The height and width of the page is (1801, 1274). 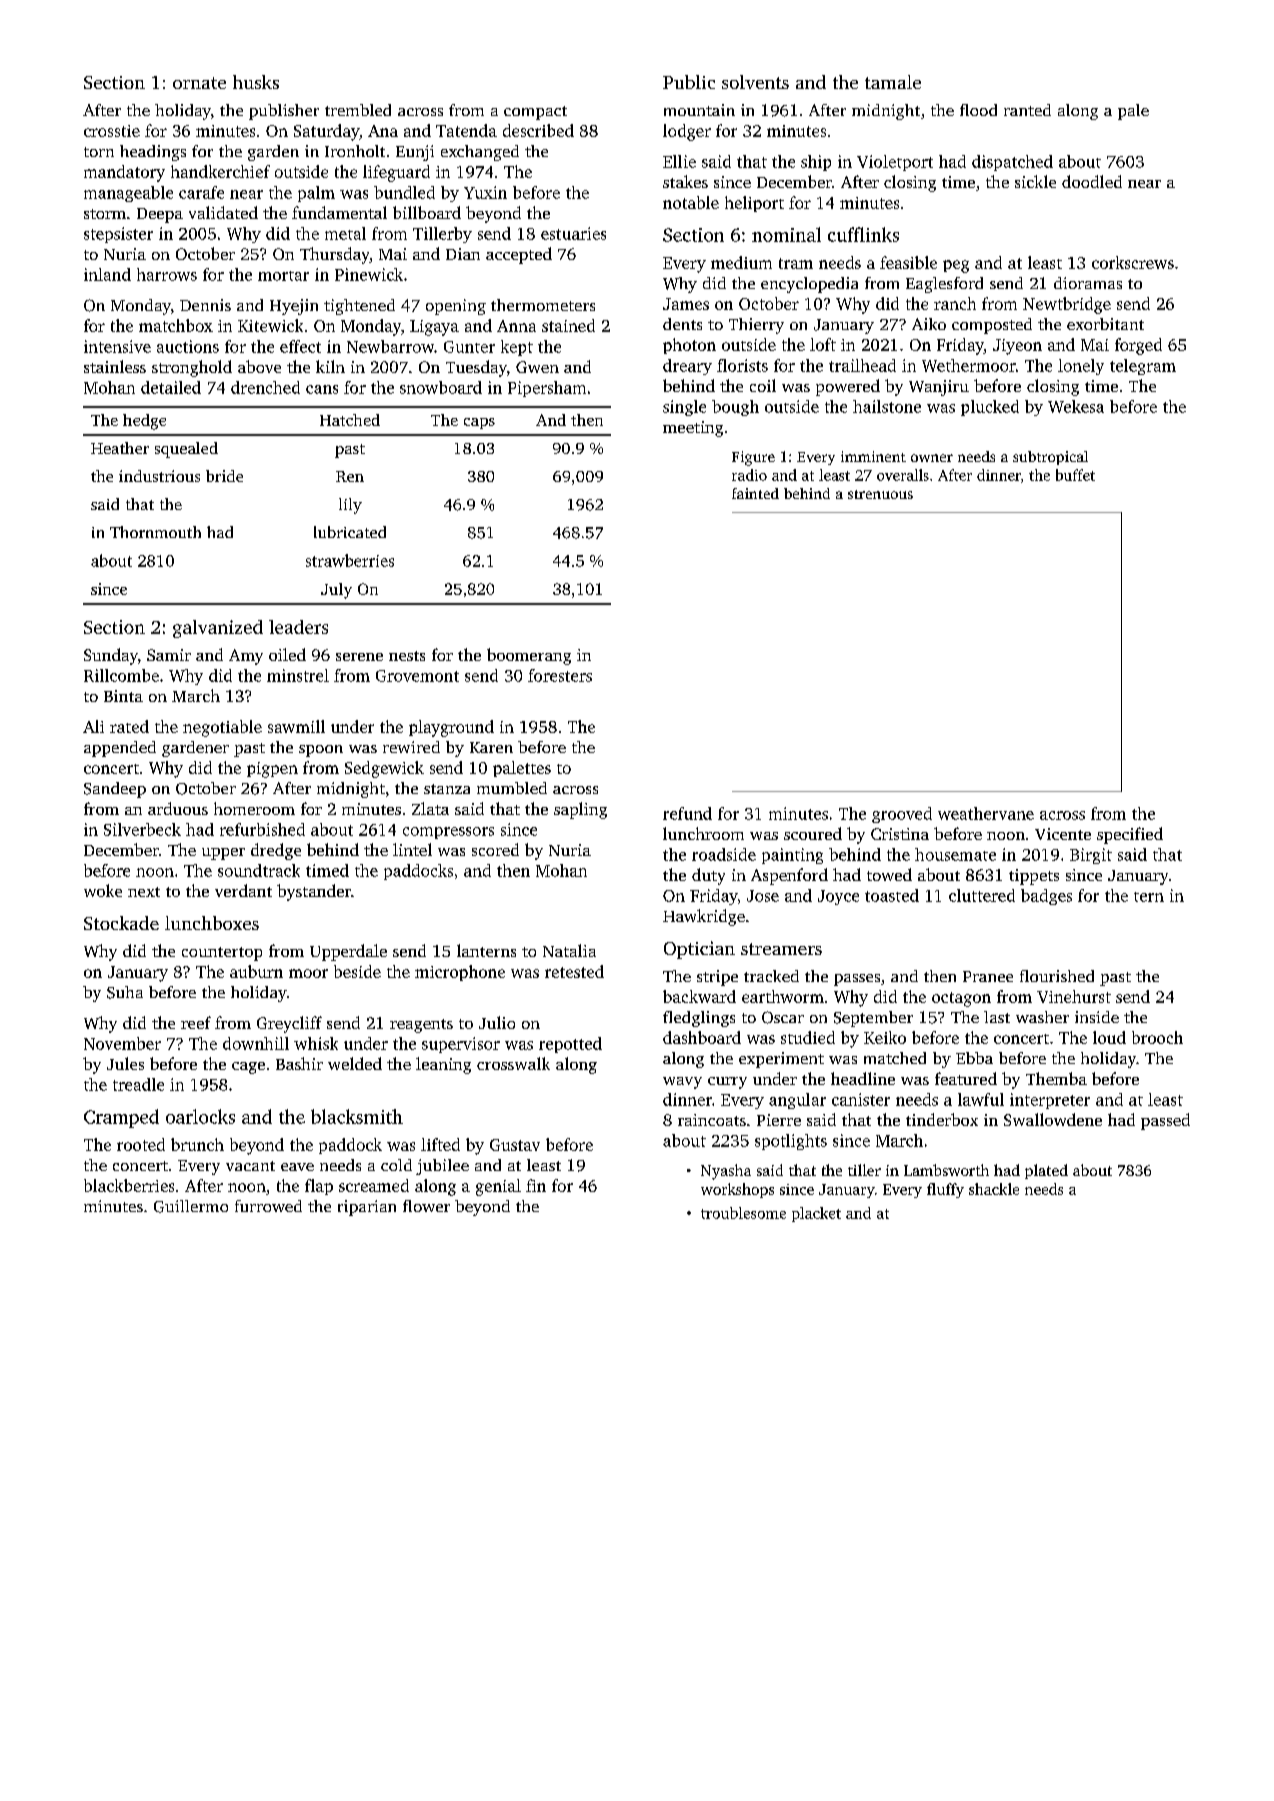 What do you see at coordinates (743, 1213) in the page?
I see `troublesome` at bounding box center [743, 1213].
